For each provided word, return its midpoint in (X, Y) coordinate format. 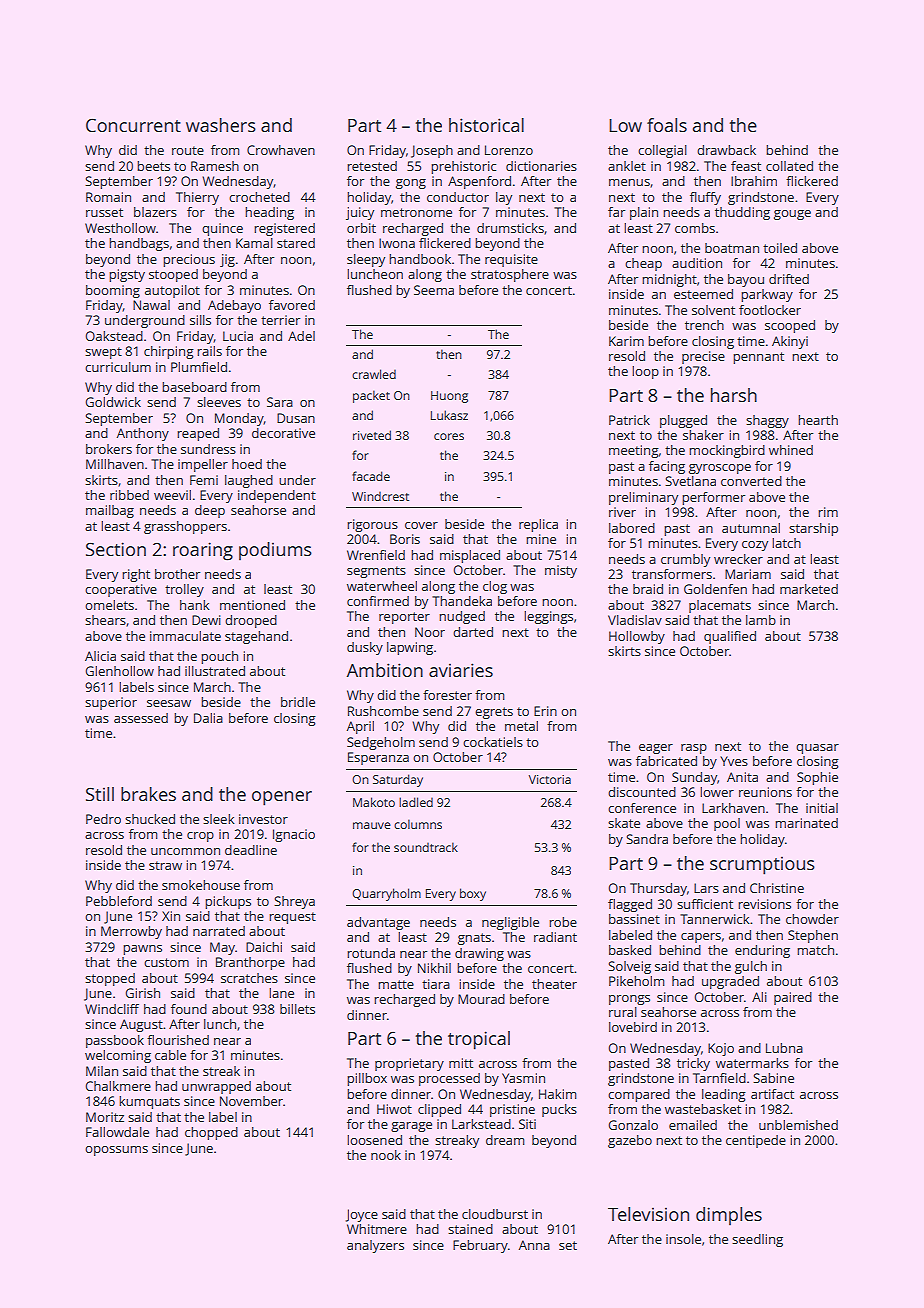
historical (486, 125)
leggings (548, 617)
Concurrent (133, 125)
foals (667, 125)
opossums (116, 1151)
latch (786, 543)
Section (116, 549)
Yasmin (523, 1078)
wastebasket (703, 1109)
